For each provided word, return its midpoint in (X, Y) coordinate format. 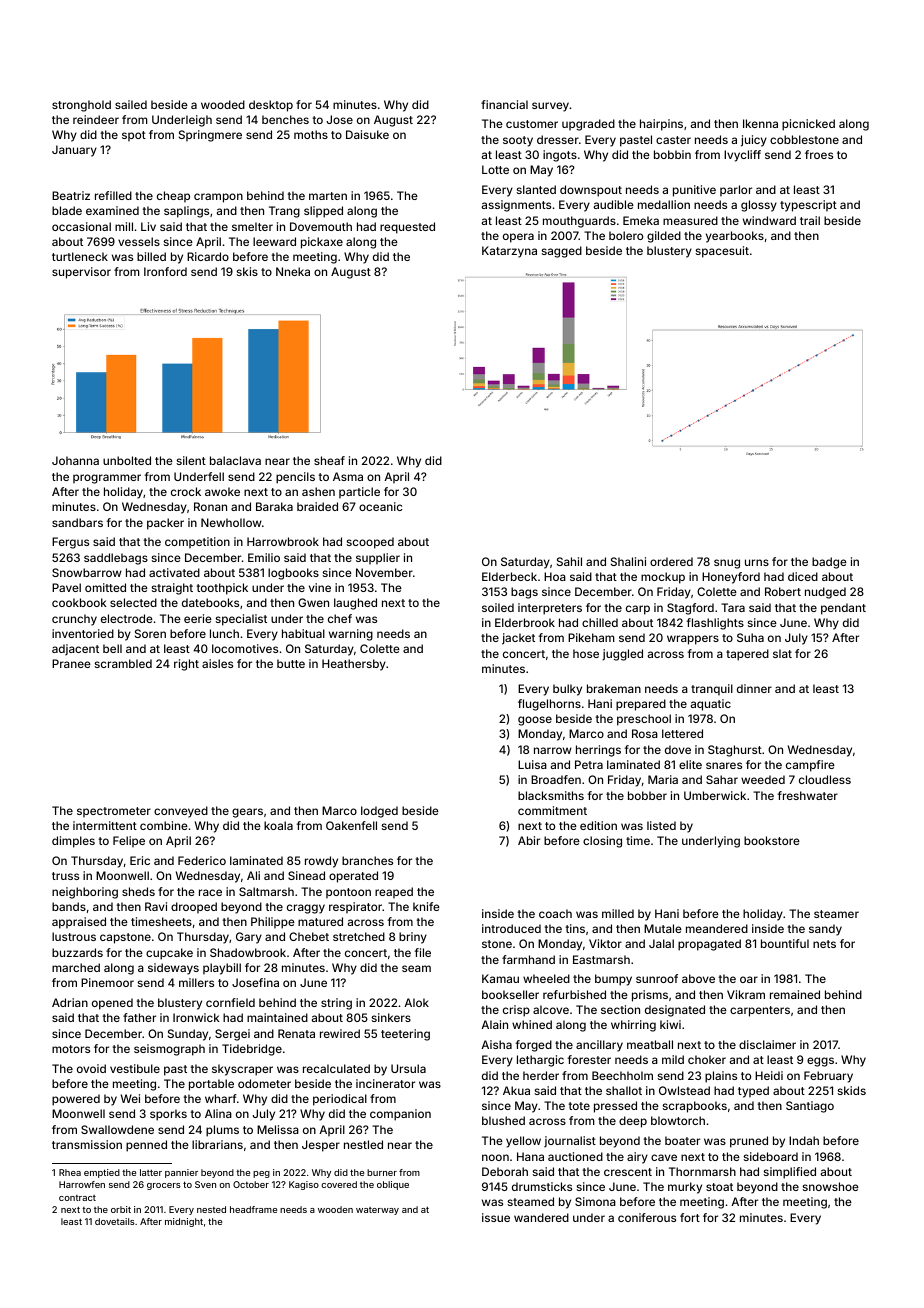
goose (535, 721)
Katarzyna (509, 252)
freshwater (808, 795)
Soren (150, 633)
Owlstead (684, 1090)
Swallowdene (117, 1129)
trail (810, 220)
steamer (836, 914)
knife (426, 906)
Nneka (293, 271)
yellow (523, 1142)
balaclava (235, 460)
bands (69, 906)
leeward (274, 241)
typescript (808, 206)
